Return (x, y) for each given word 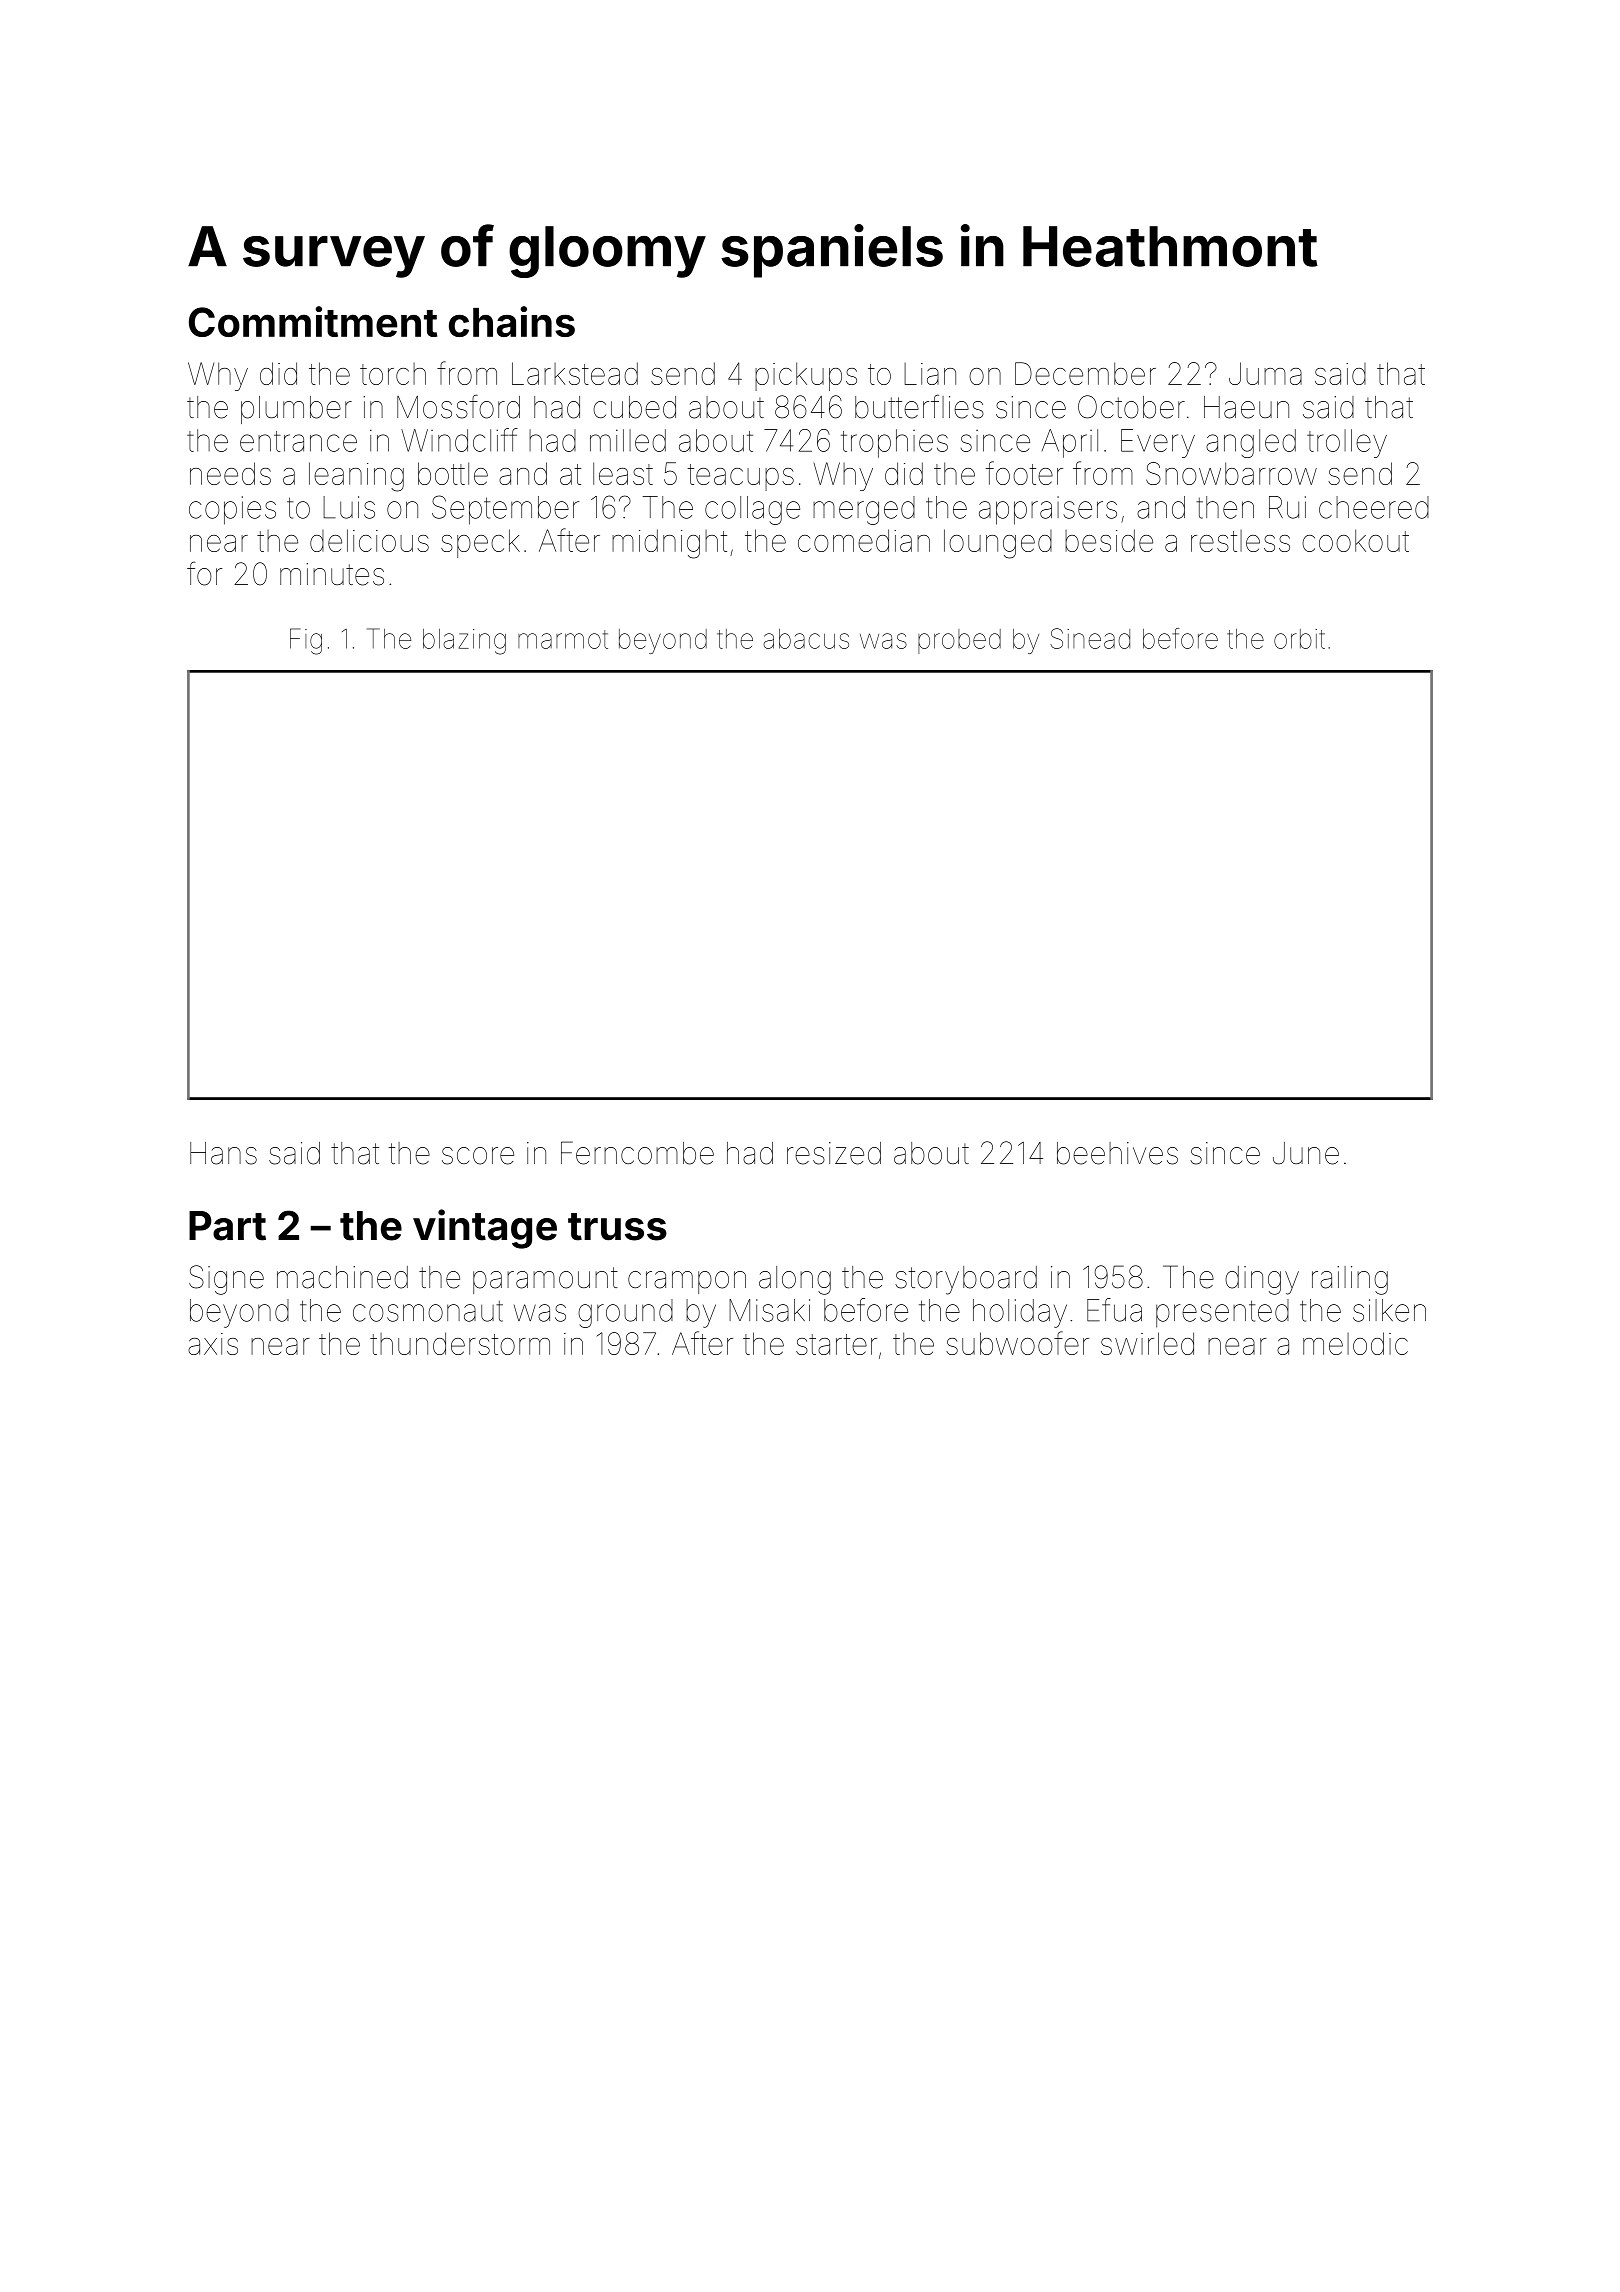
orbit (1299, 639)
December (1085, 373)
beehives (1117, 1153)
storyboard (966, 1280)
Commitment (313, 321)
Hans (223, 1153)
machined (342, 1277)
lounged (998, 544)
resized (834, 1153)
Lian (930, 374)
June (1306, 1153)
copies (232, 510)
